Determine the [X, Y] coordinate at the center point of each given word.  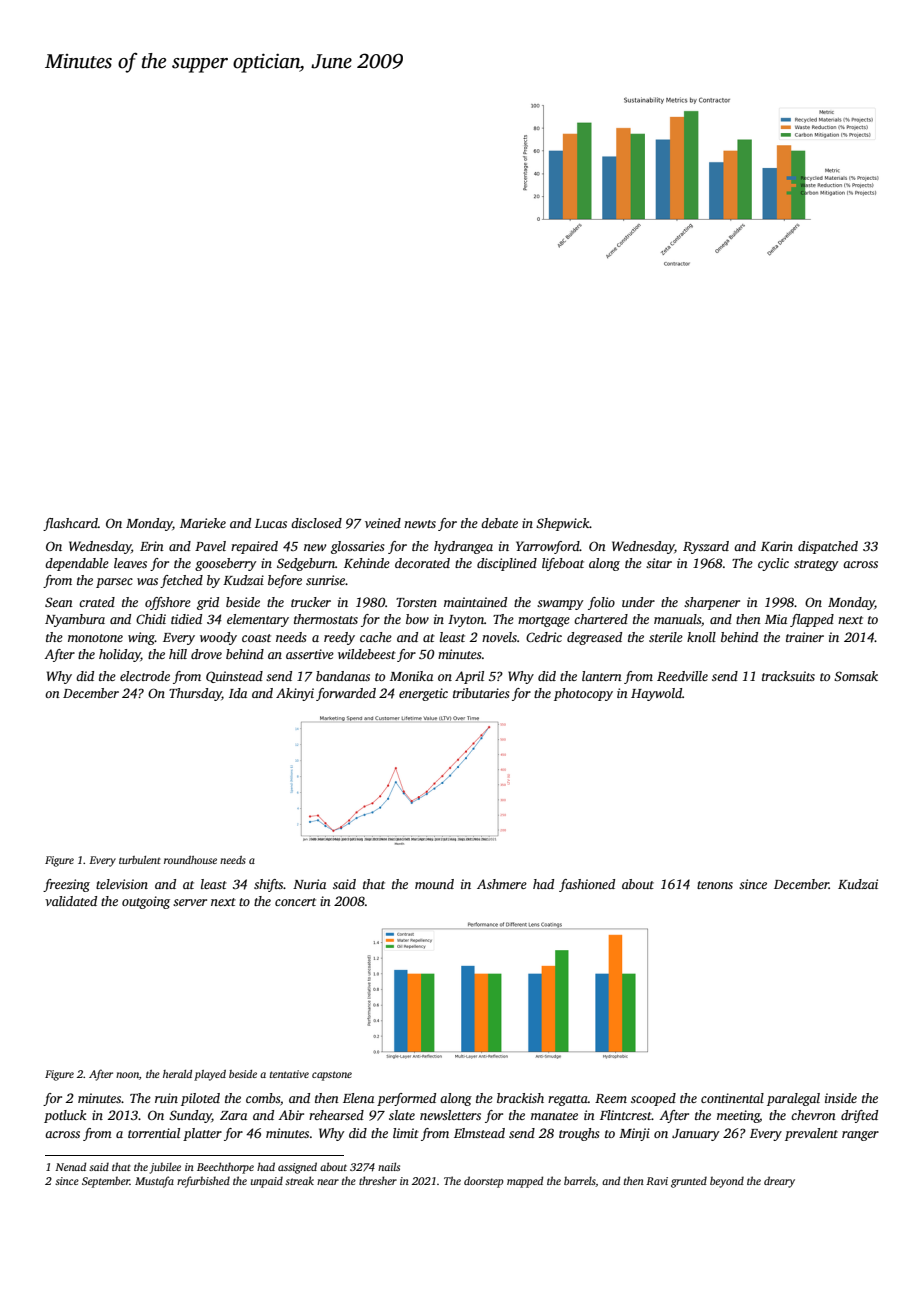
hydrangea [463, 547]
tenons [715, 885]
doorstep [484, 1182]
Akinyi [295, 694]
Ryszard [706, 547]
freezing [66, 885]
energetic [423, 694]
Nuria [309, 884]
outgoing [146, 902]
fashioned [587, 885]
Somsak [856, 676]
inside [841, 1098]
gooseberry [226, 564]
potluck [65, 1116]
